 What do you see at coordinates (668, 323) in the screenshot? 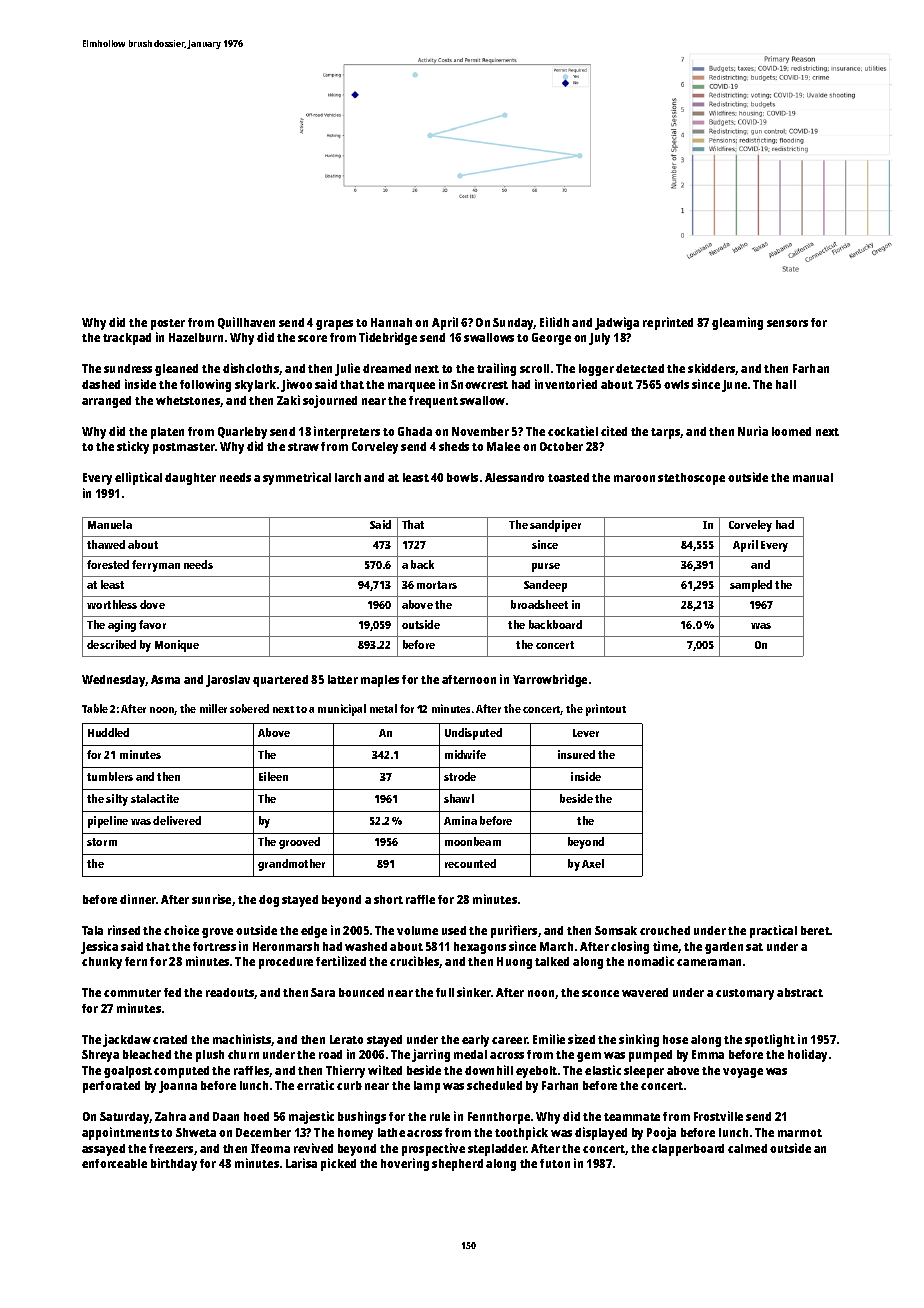
I see `reprinted` at bounding box center [668, 323].
